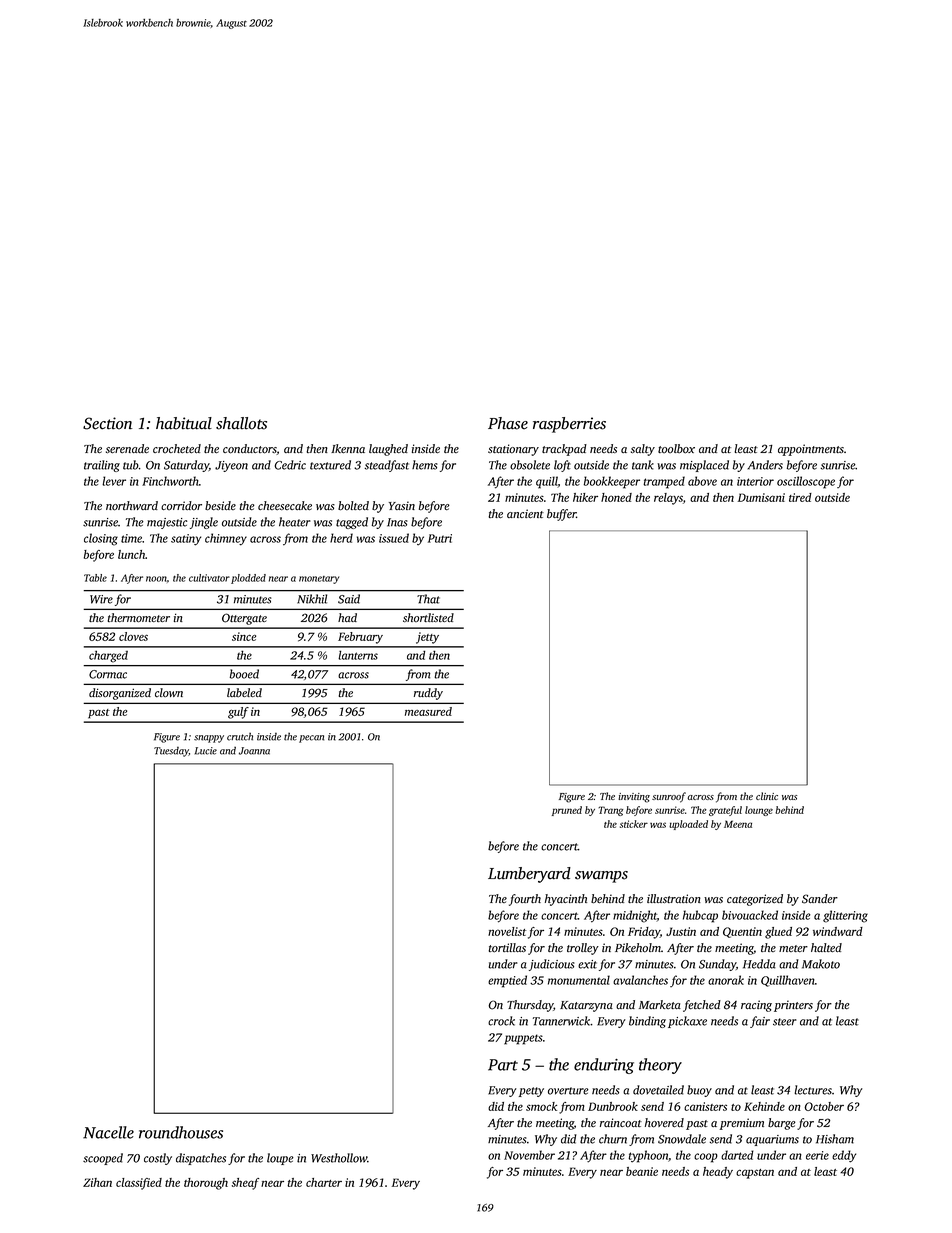 The image size is (952, 1233). I want to click on cloves, so click(133, 636).
